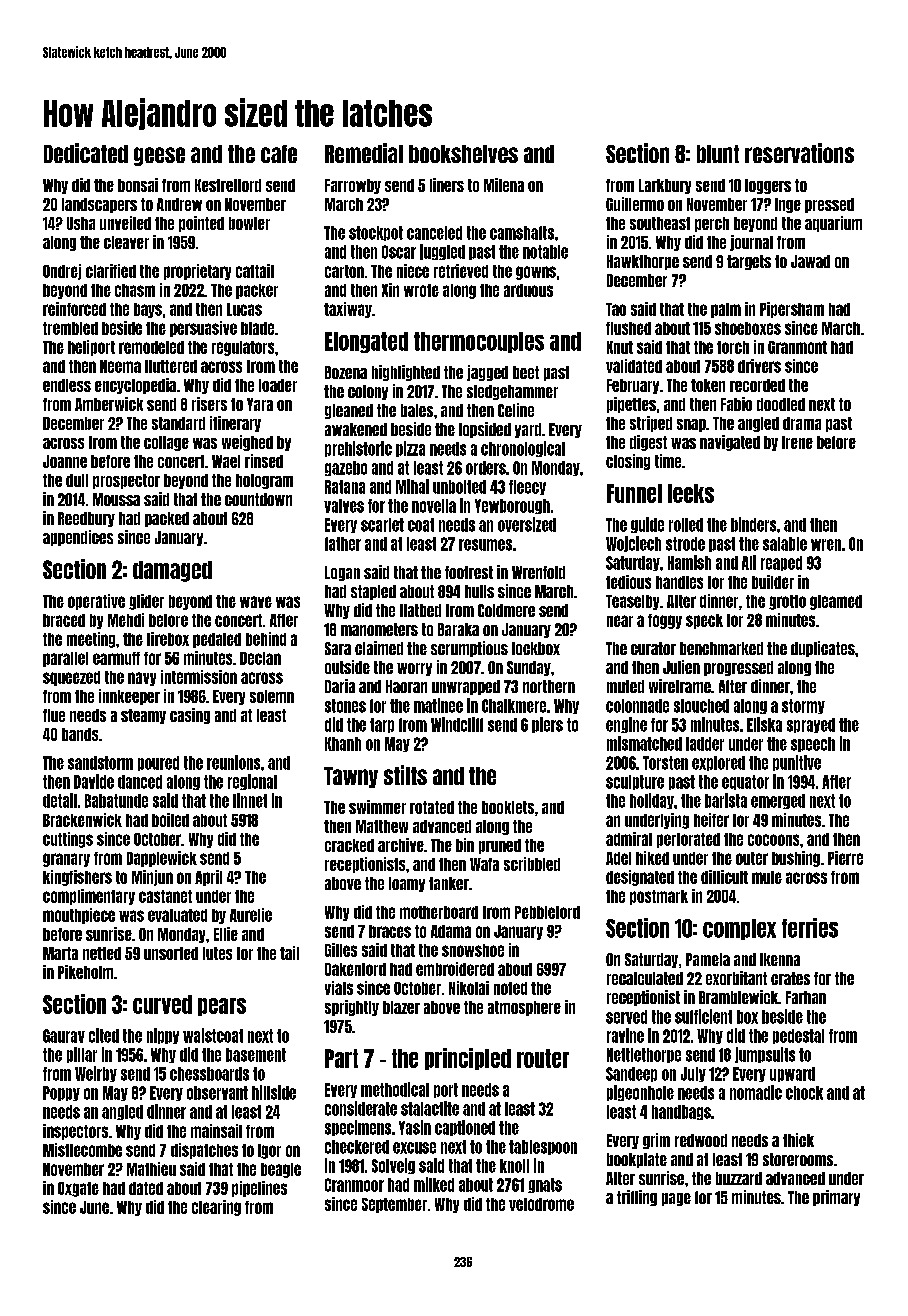  What do you see at coordinates (86, 153) in the screenshot?
I see `Dedicated` at bounding box center [86, 153].
